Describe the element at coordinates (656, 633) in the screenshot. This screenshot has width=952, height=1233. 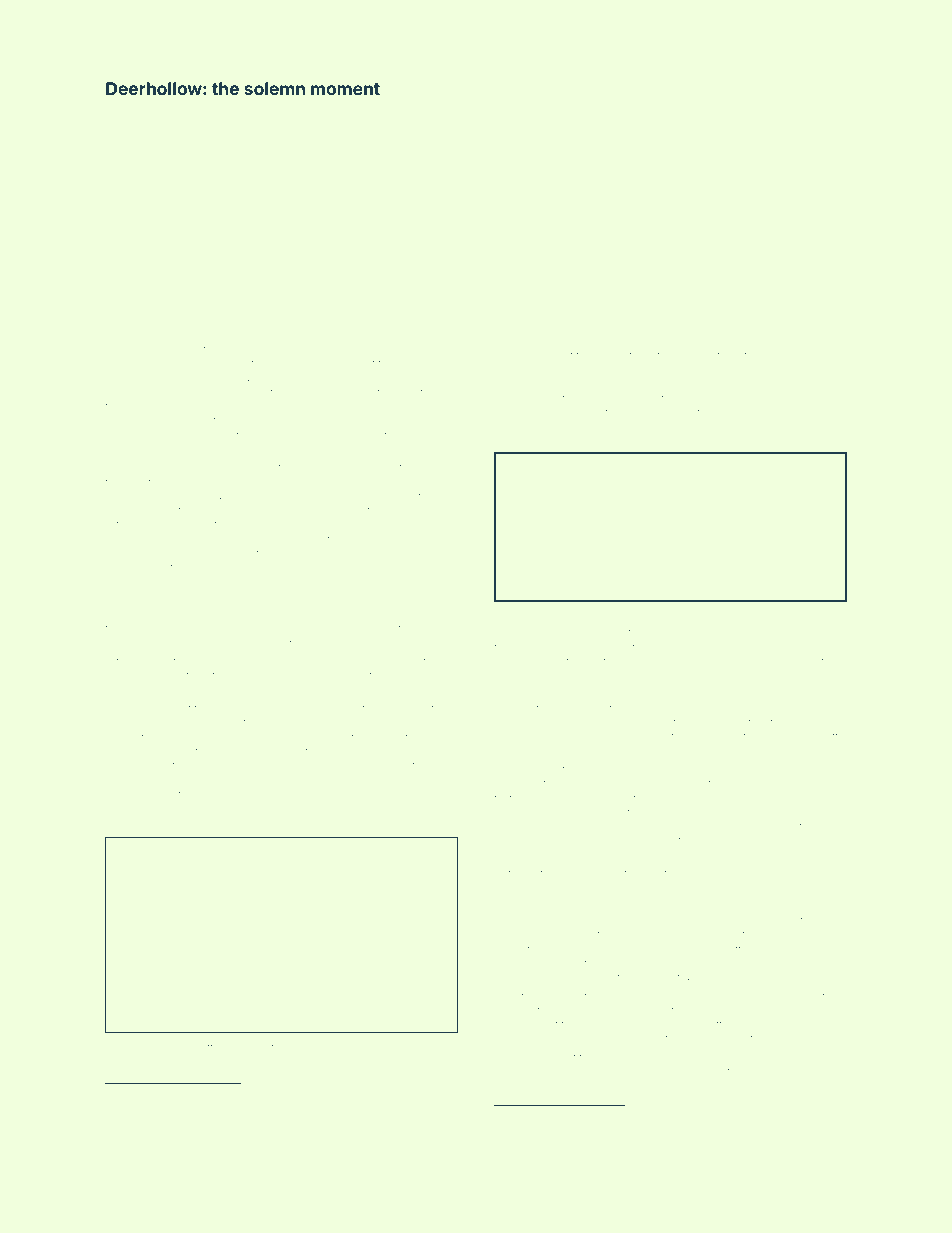
I see `transaction` at that location.
